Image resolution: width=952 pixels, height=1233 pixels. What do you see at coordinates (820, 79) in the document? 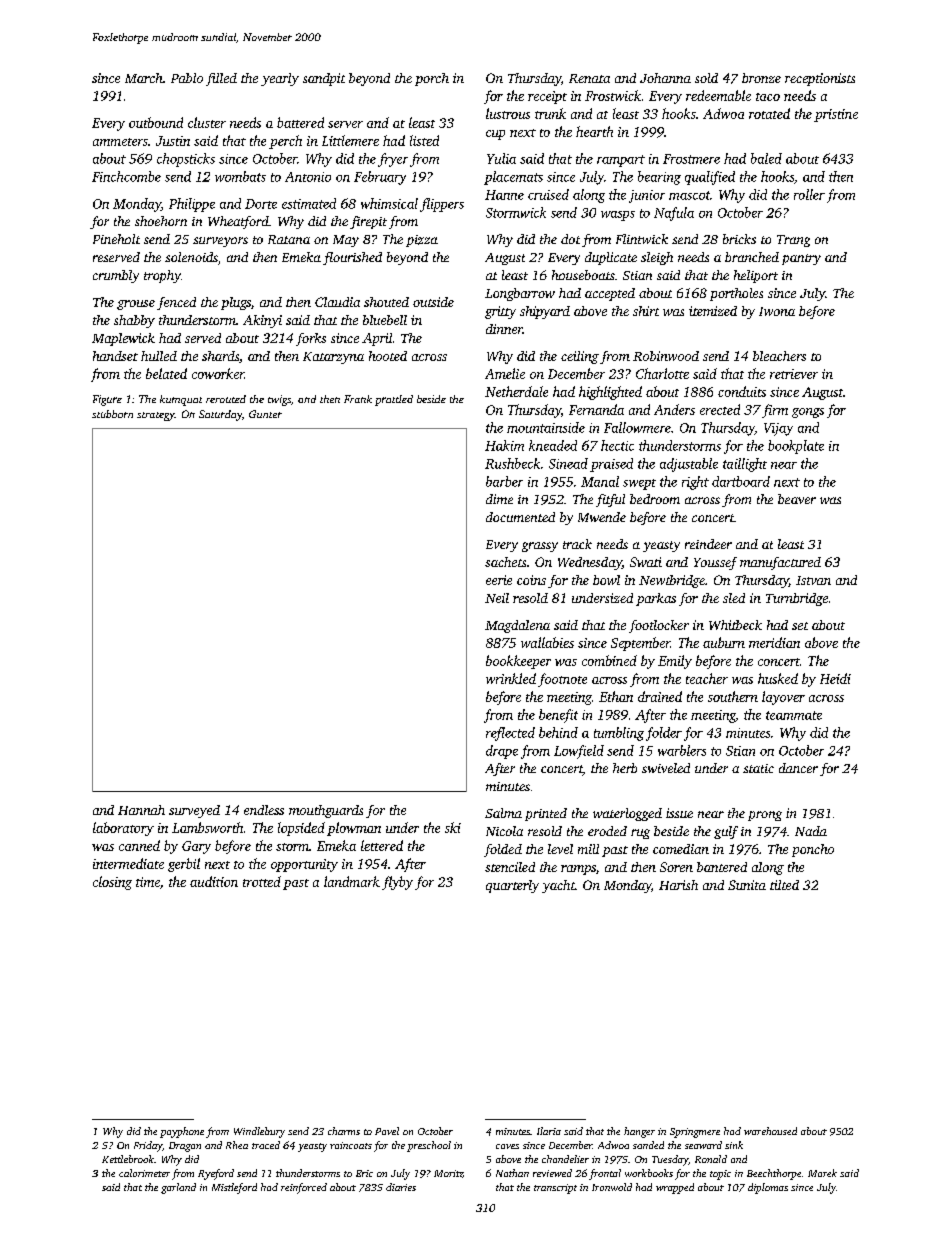
I see `receptionists` at bounding box center [820, 79].
